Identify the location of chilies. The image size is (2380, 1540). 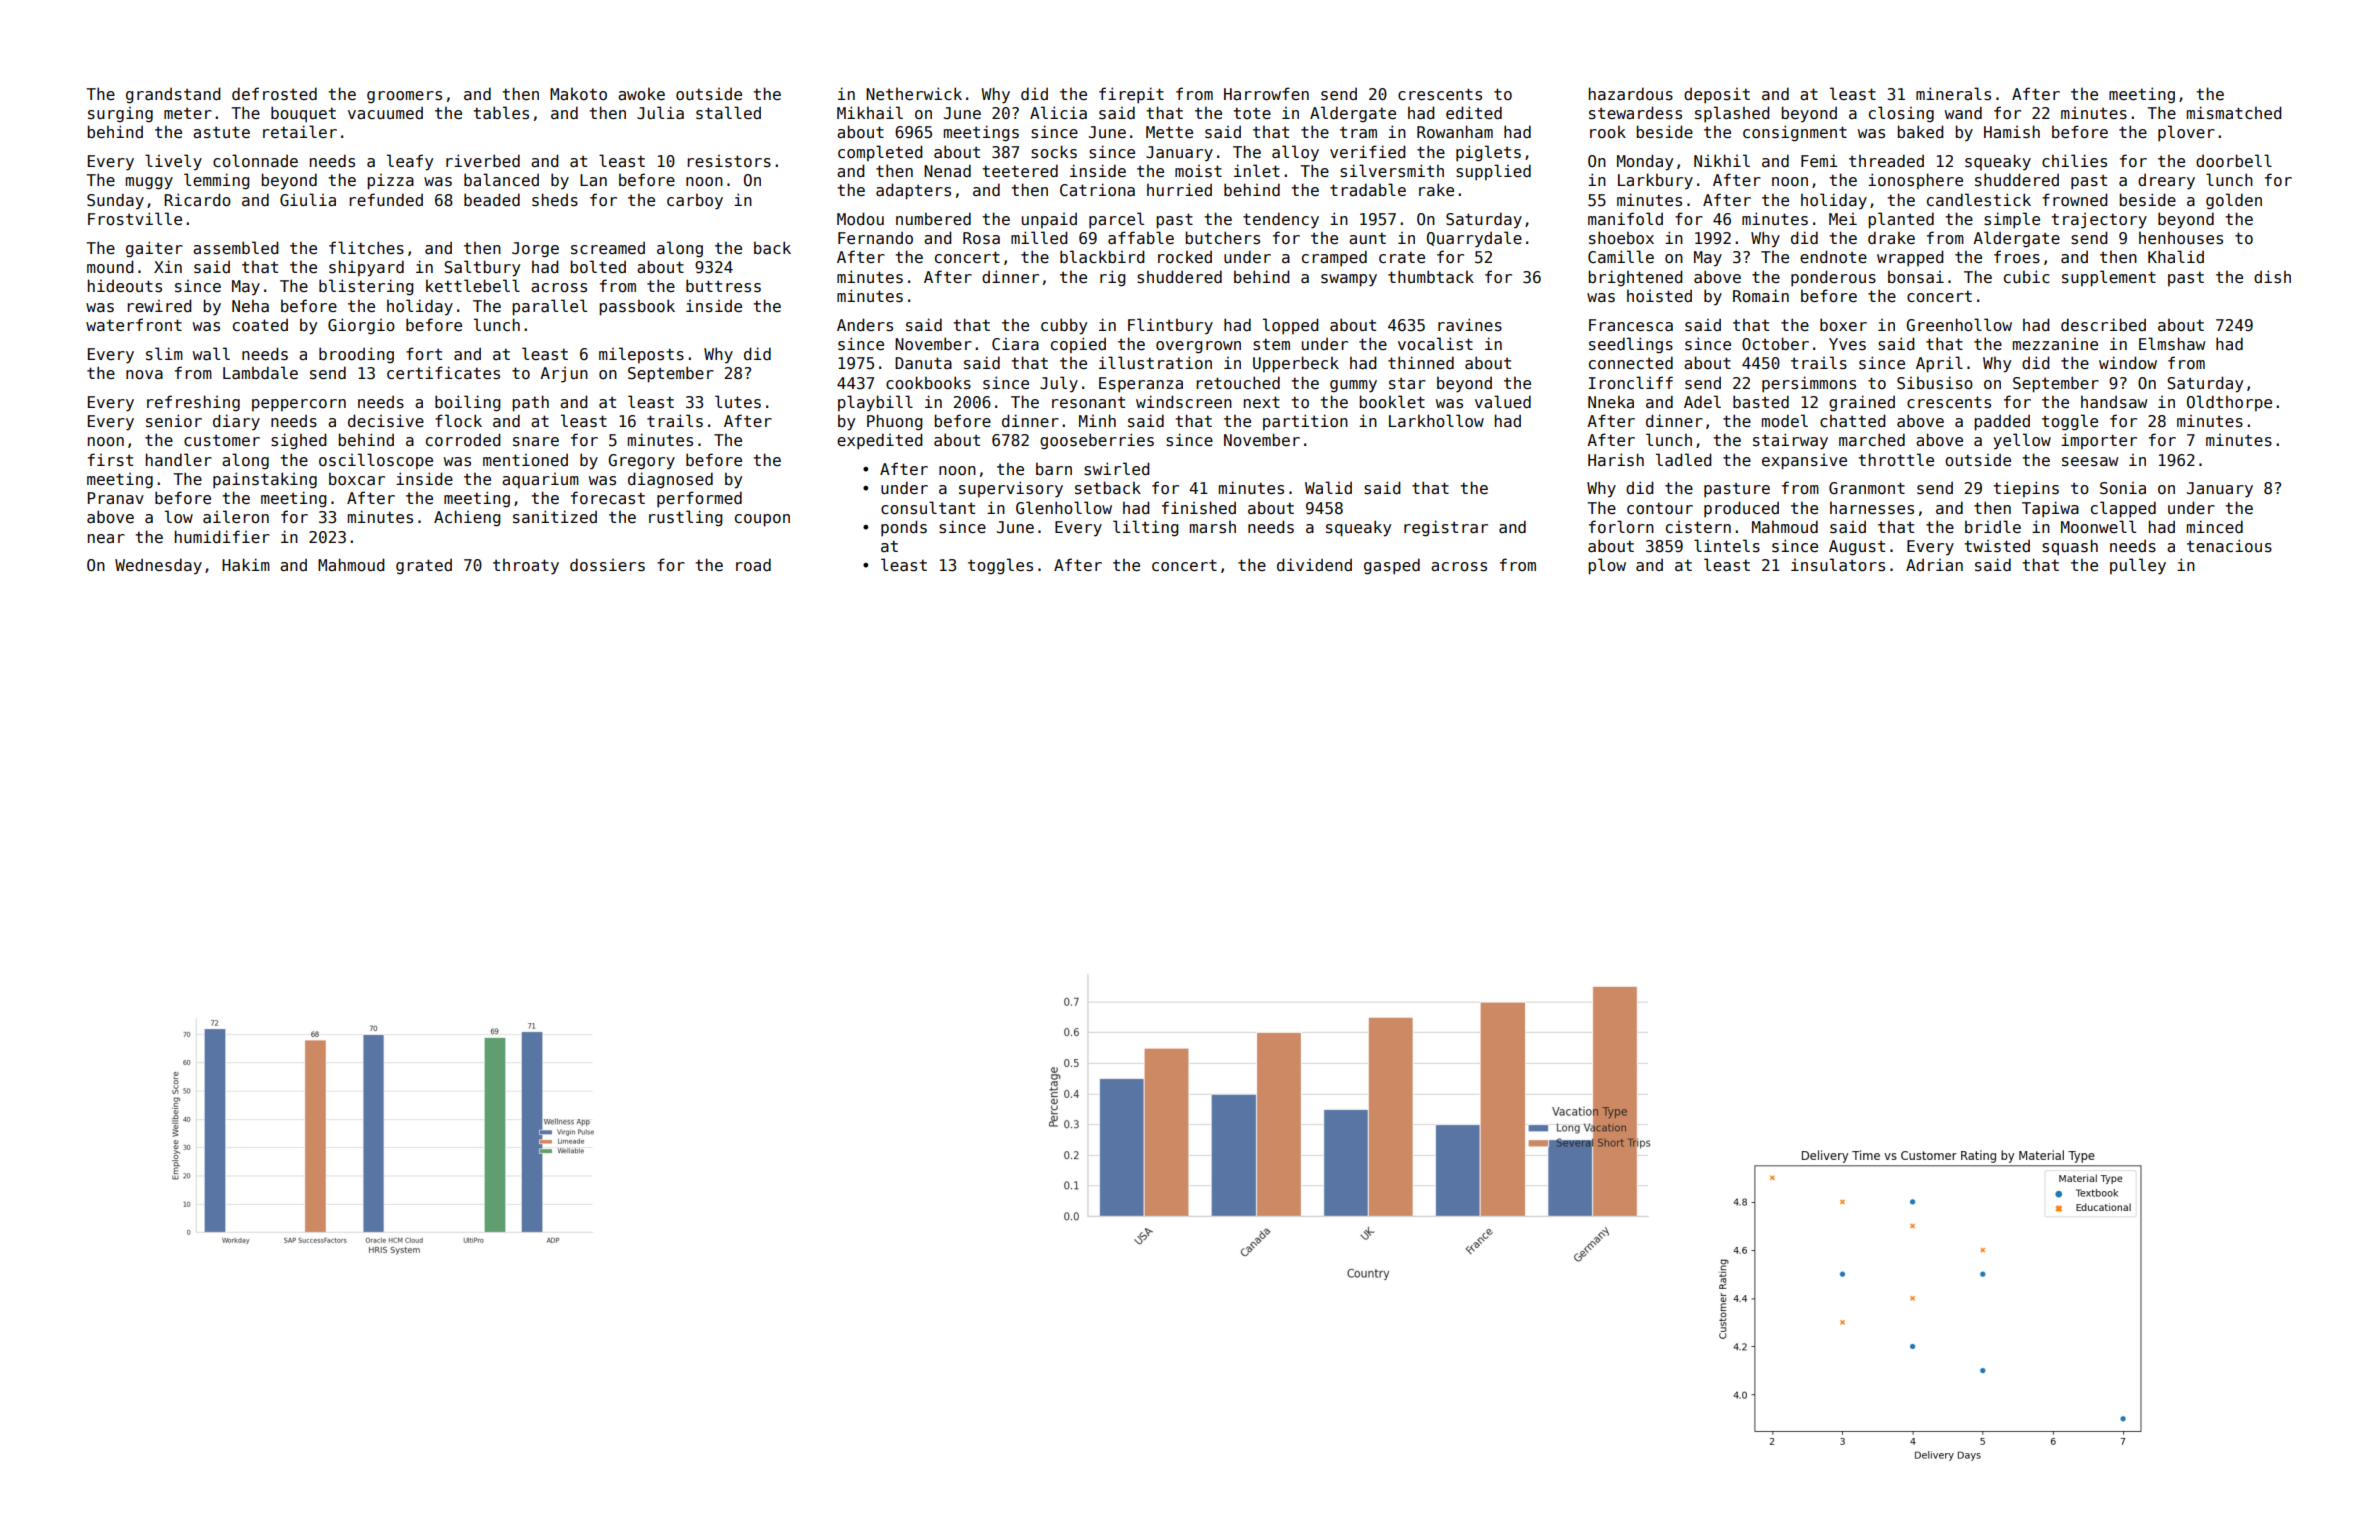
(2074, 161).
